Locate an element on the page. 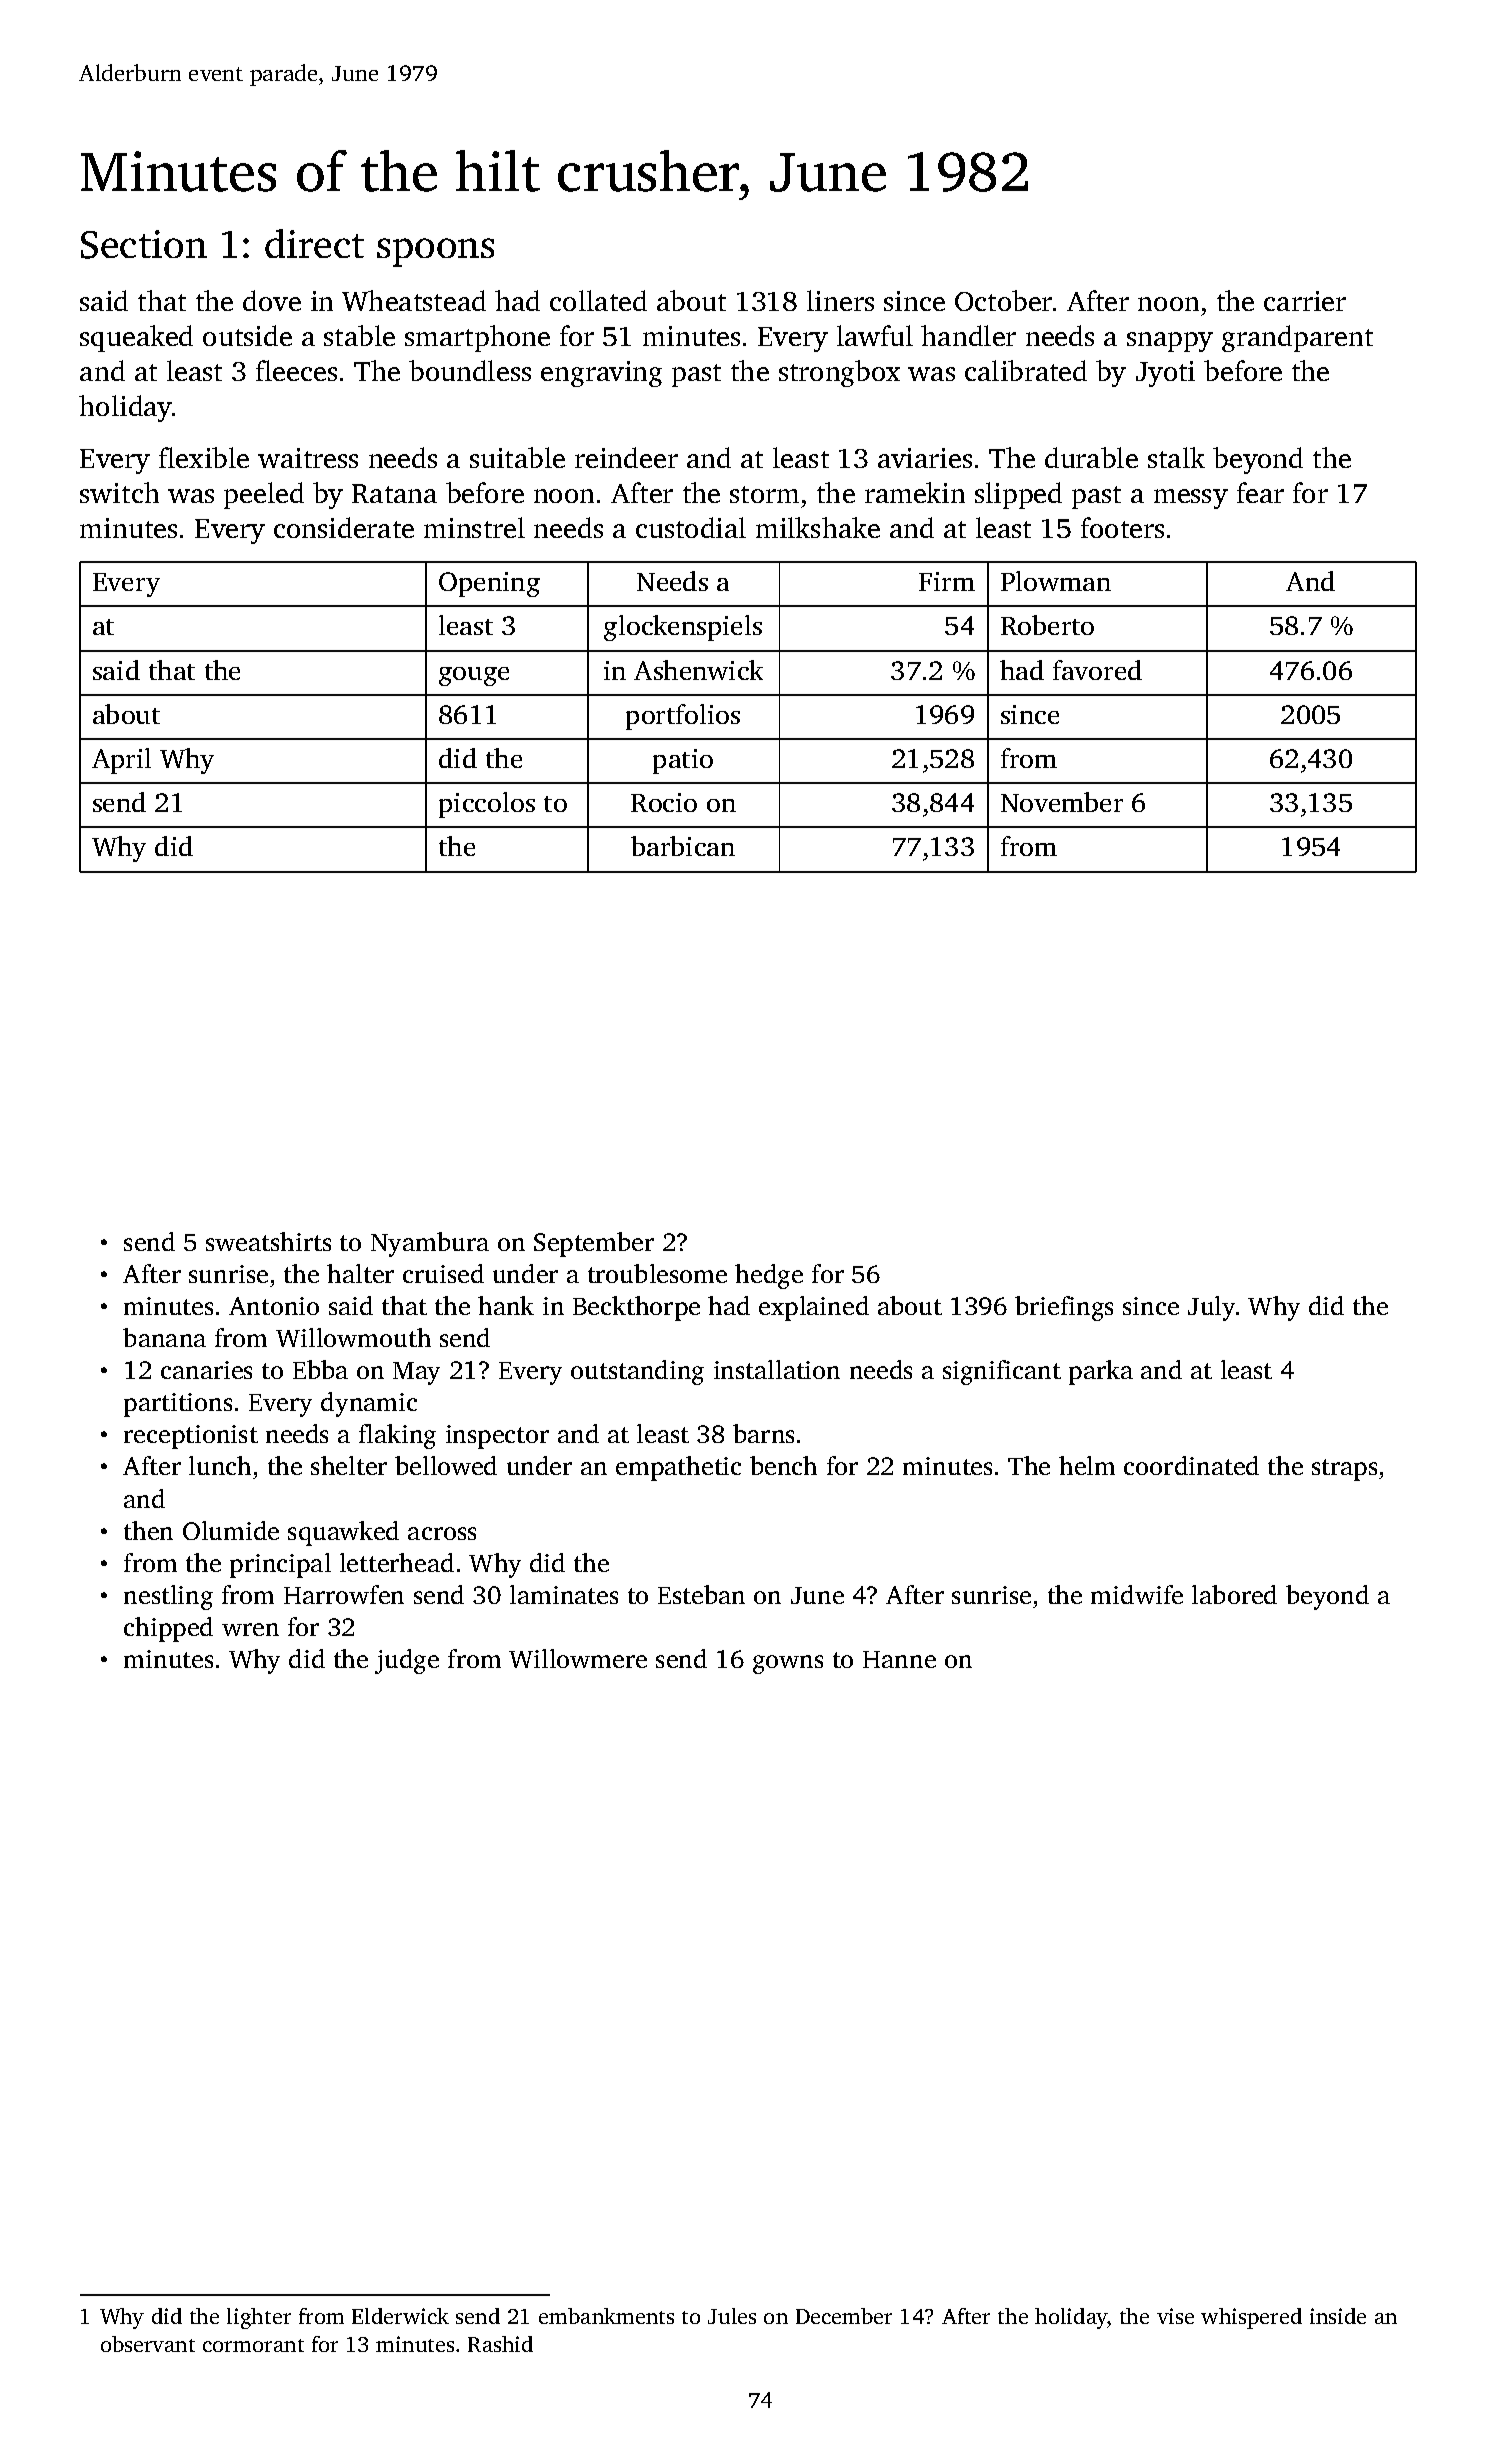 This page has width=1496, height=2464. liners is located at coordinates (840, 300).
